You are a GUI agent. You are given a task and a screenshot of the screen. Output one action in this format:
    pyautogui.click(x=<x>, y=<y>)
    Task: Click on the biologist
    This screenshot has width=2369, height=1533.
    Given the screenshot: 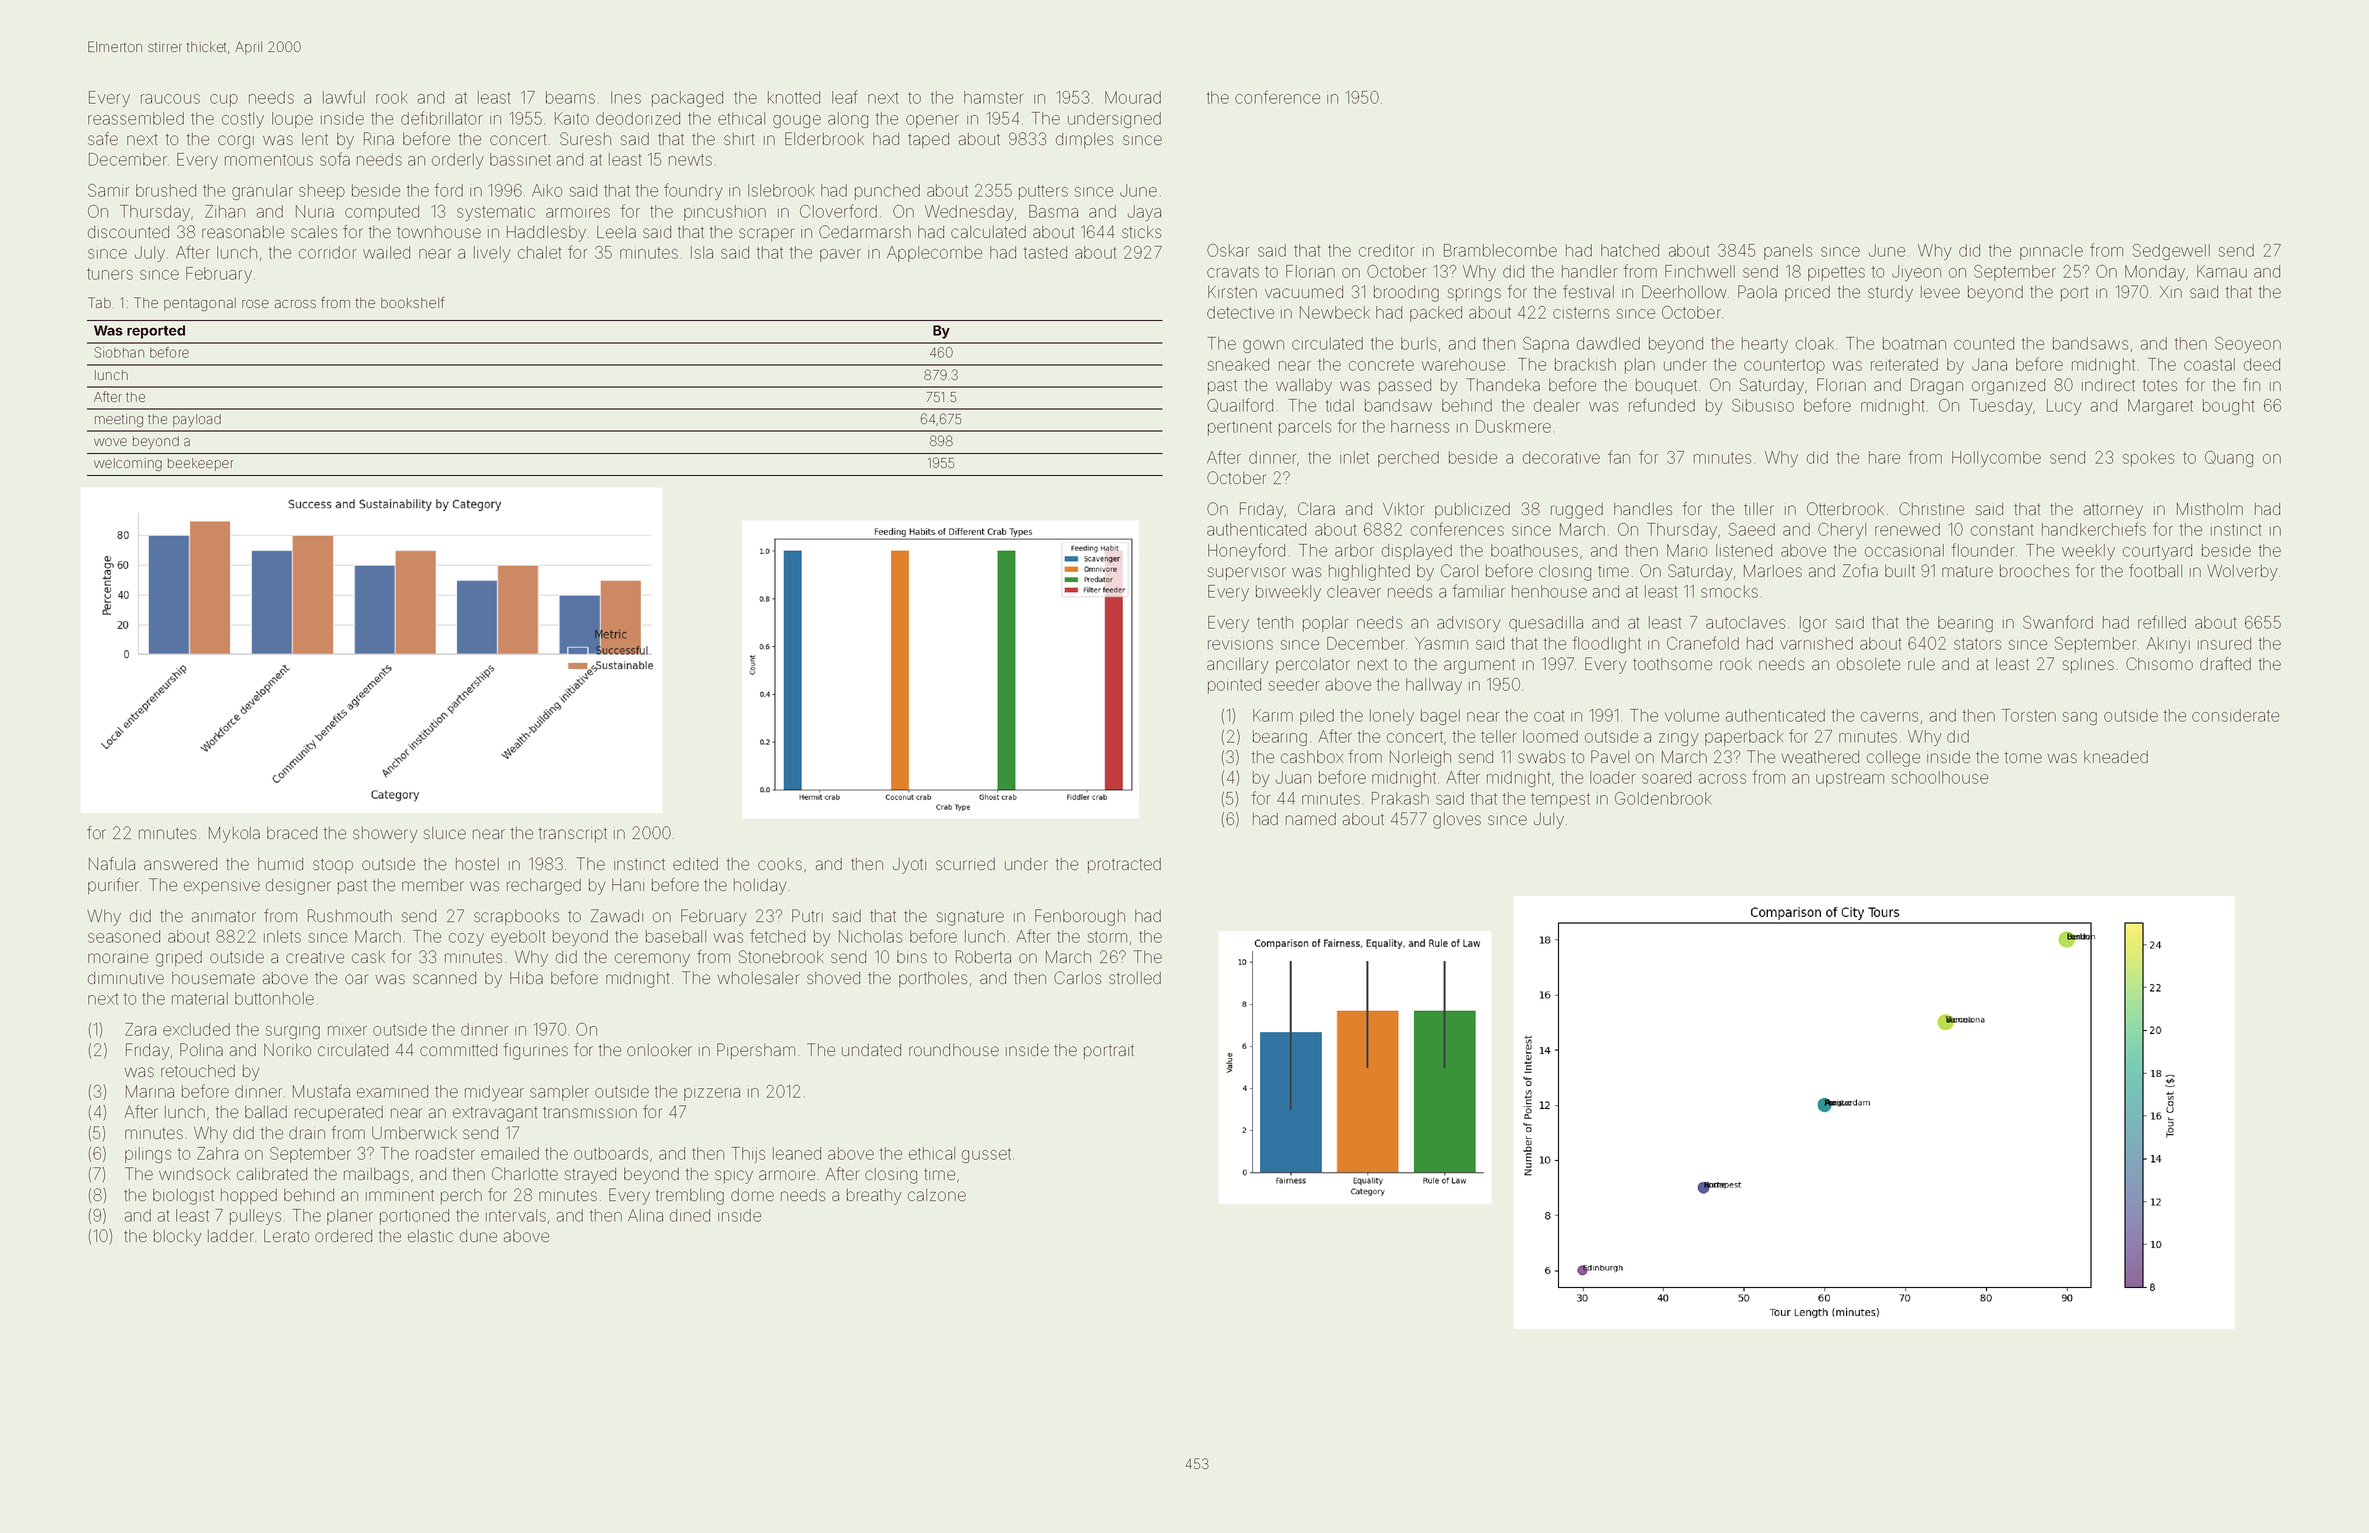 What is the action you would take?
    pyautogui.click(x=183, y=1197)
